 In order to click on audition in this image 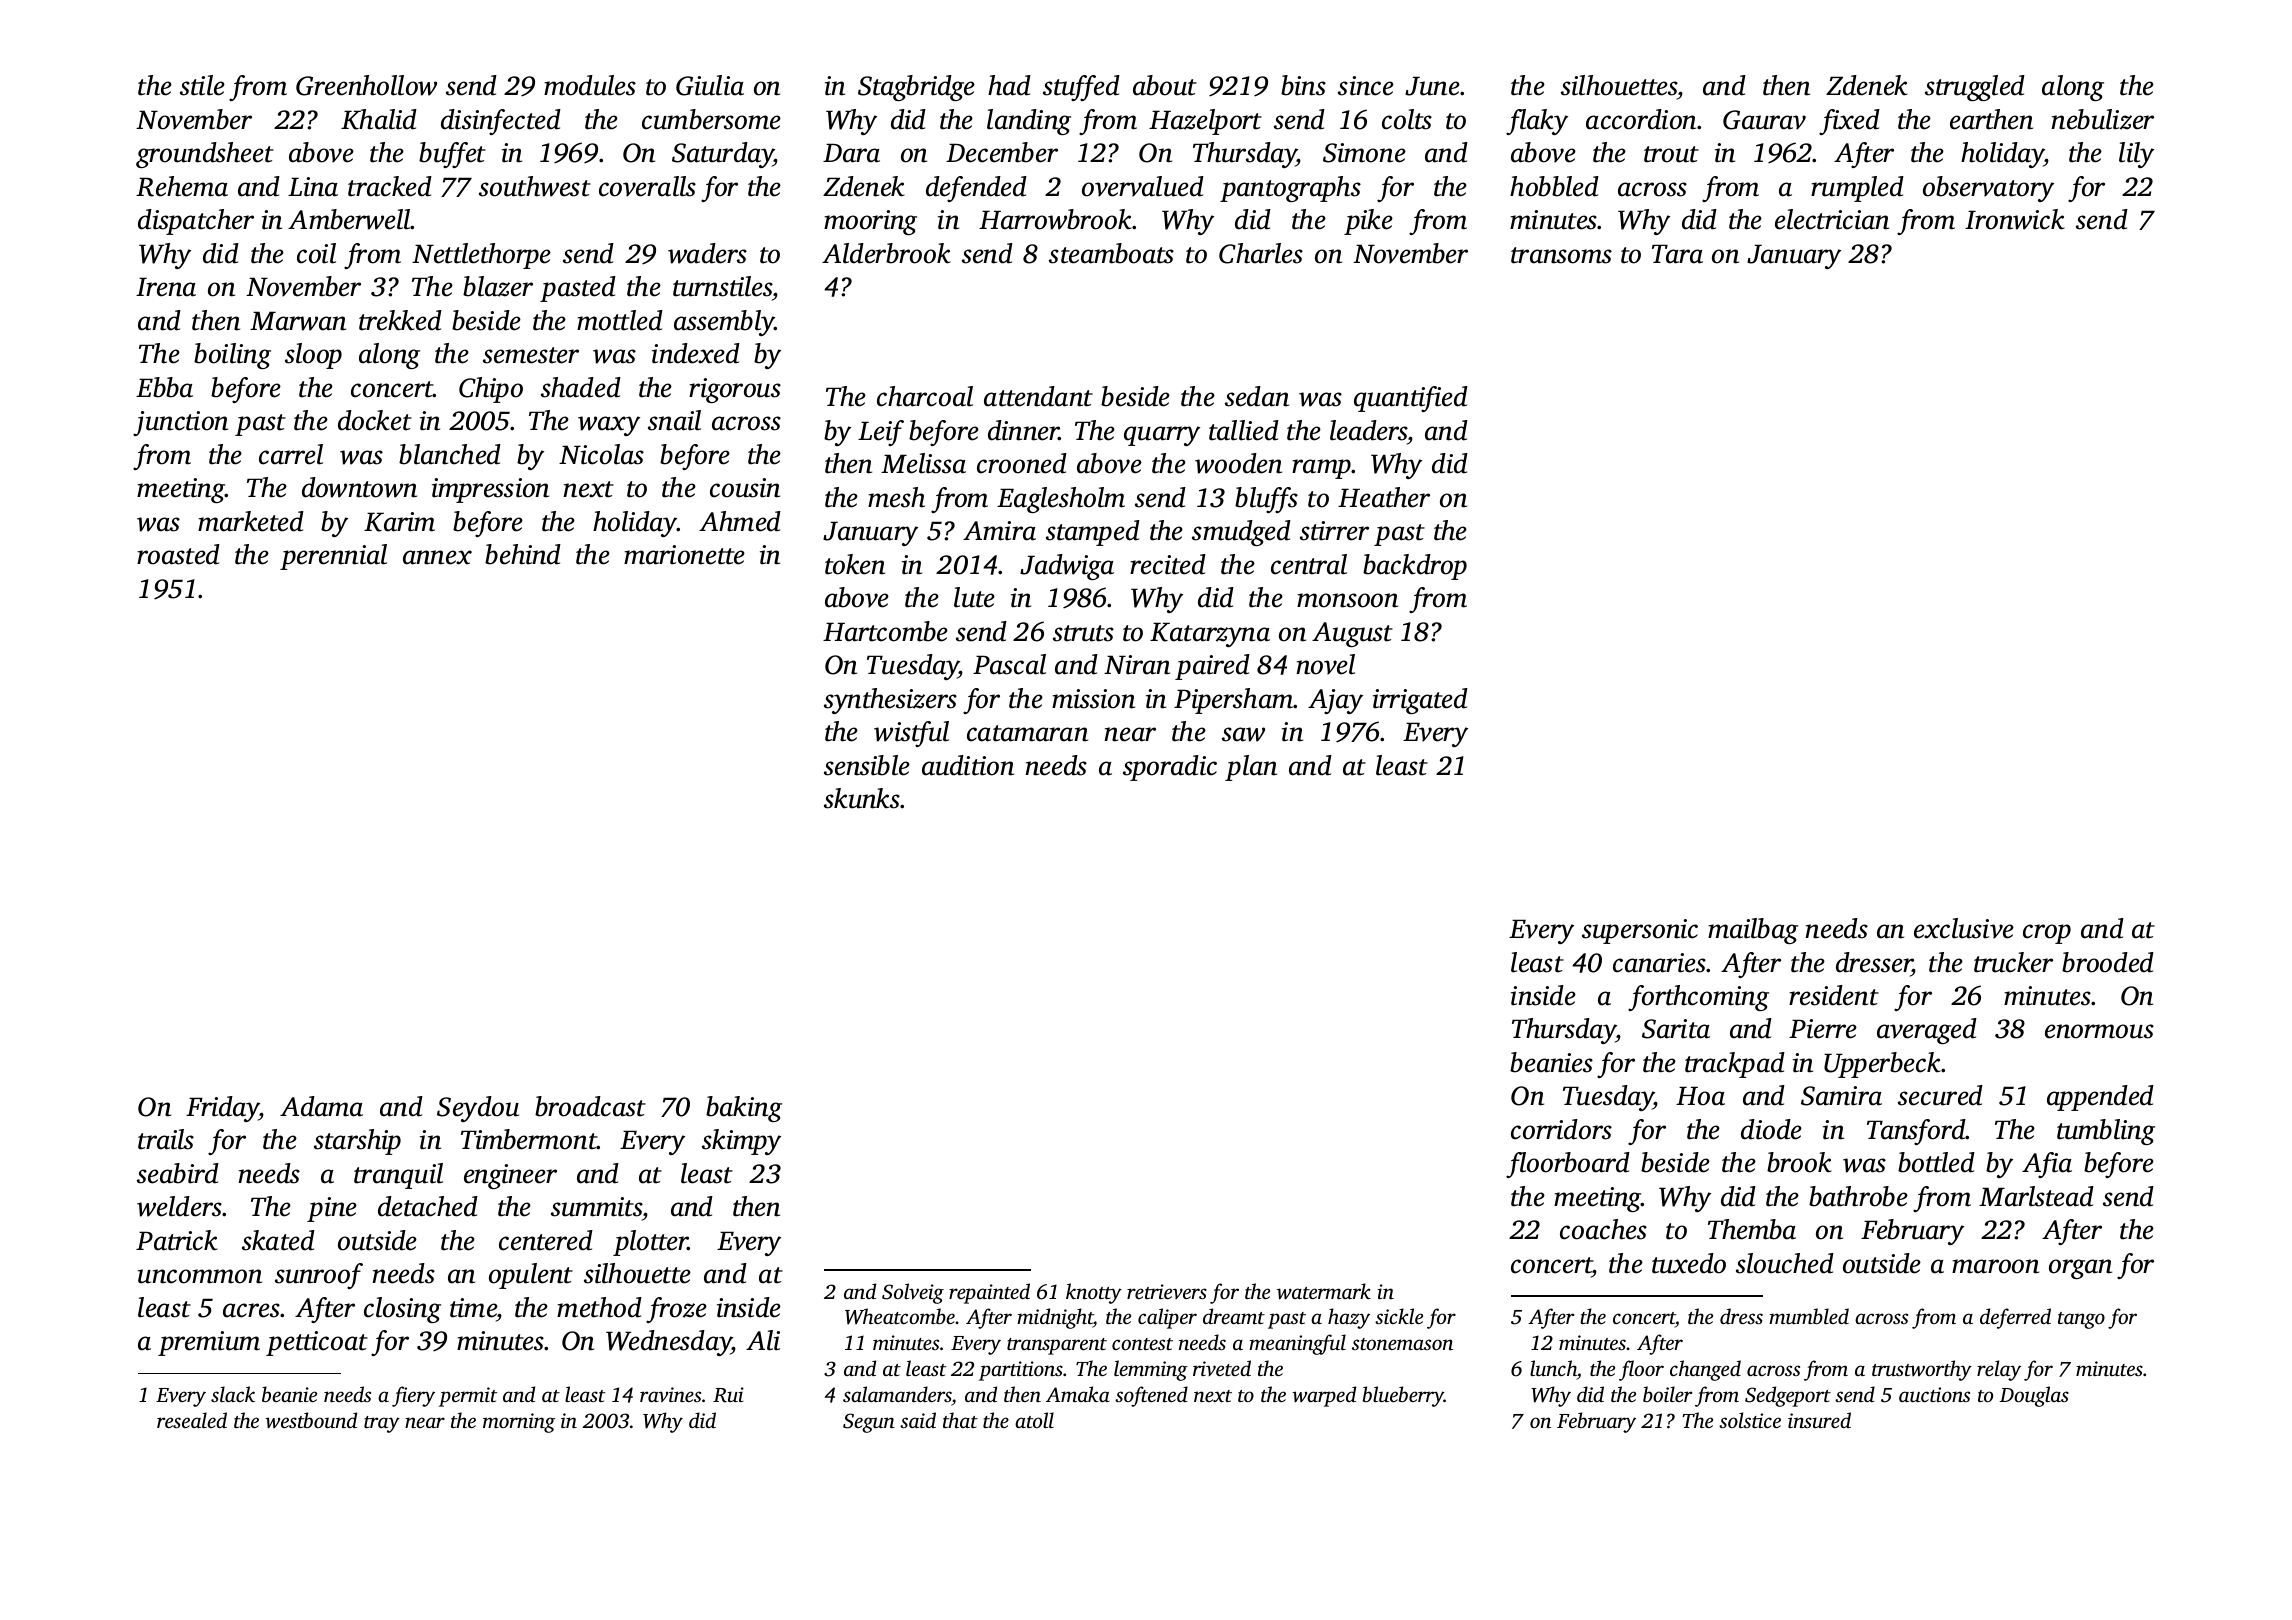, I will do `click(968, 765)`.
